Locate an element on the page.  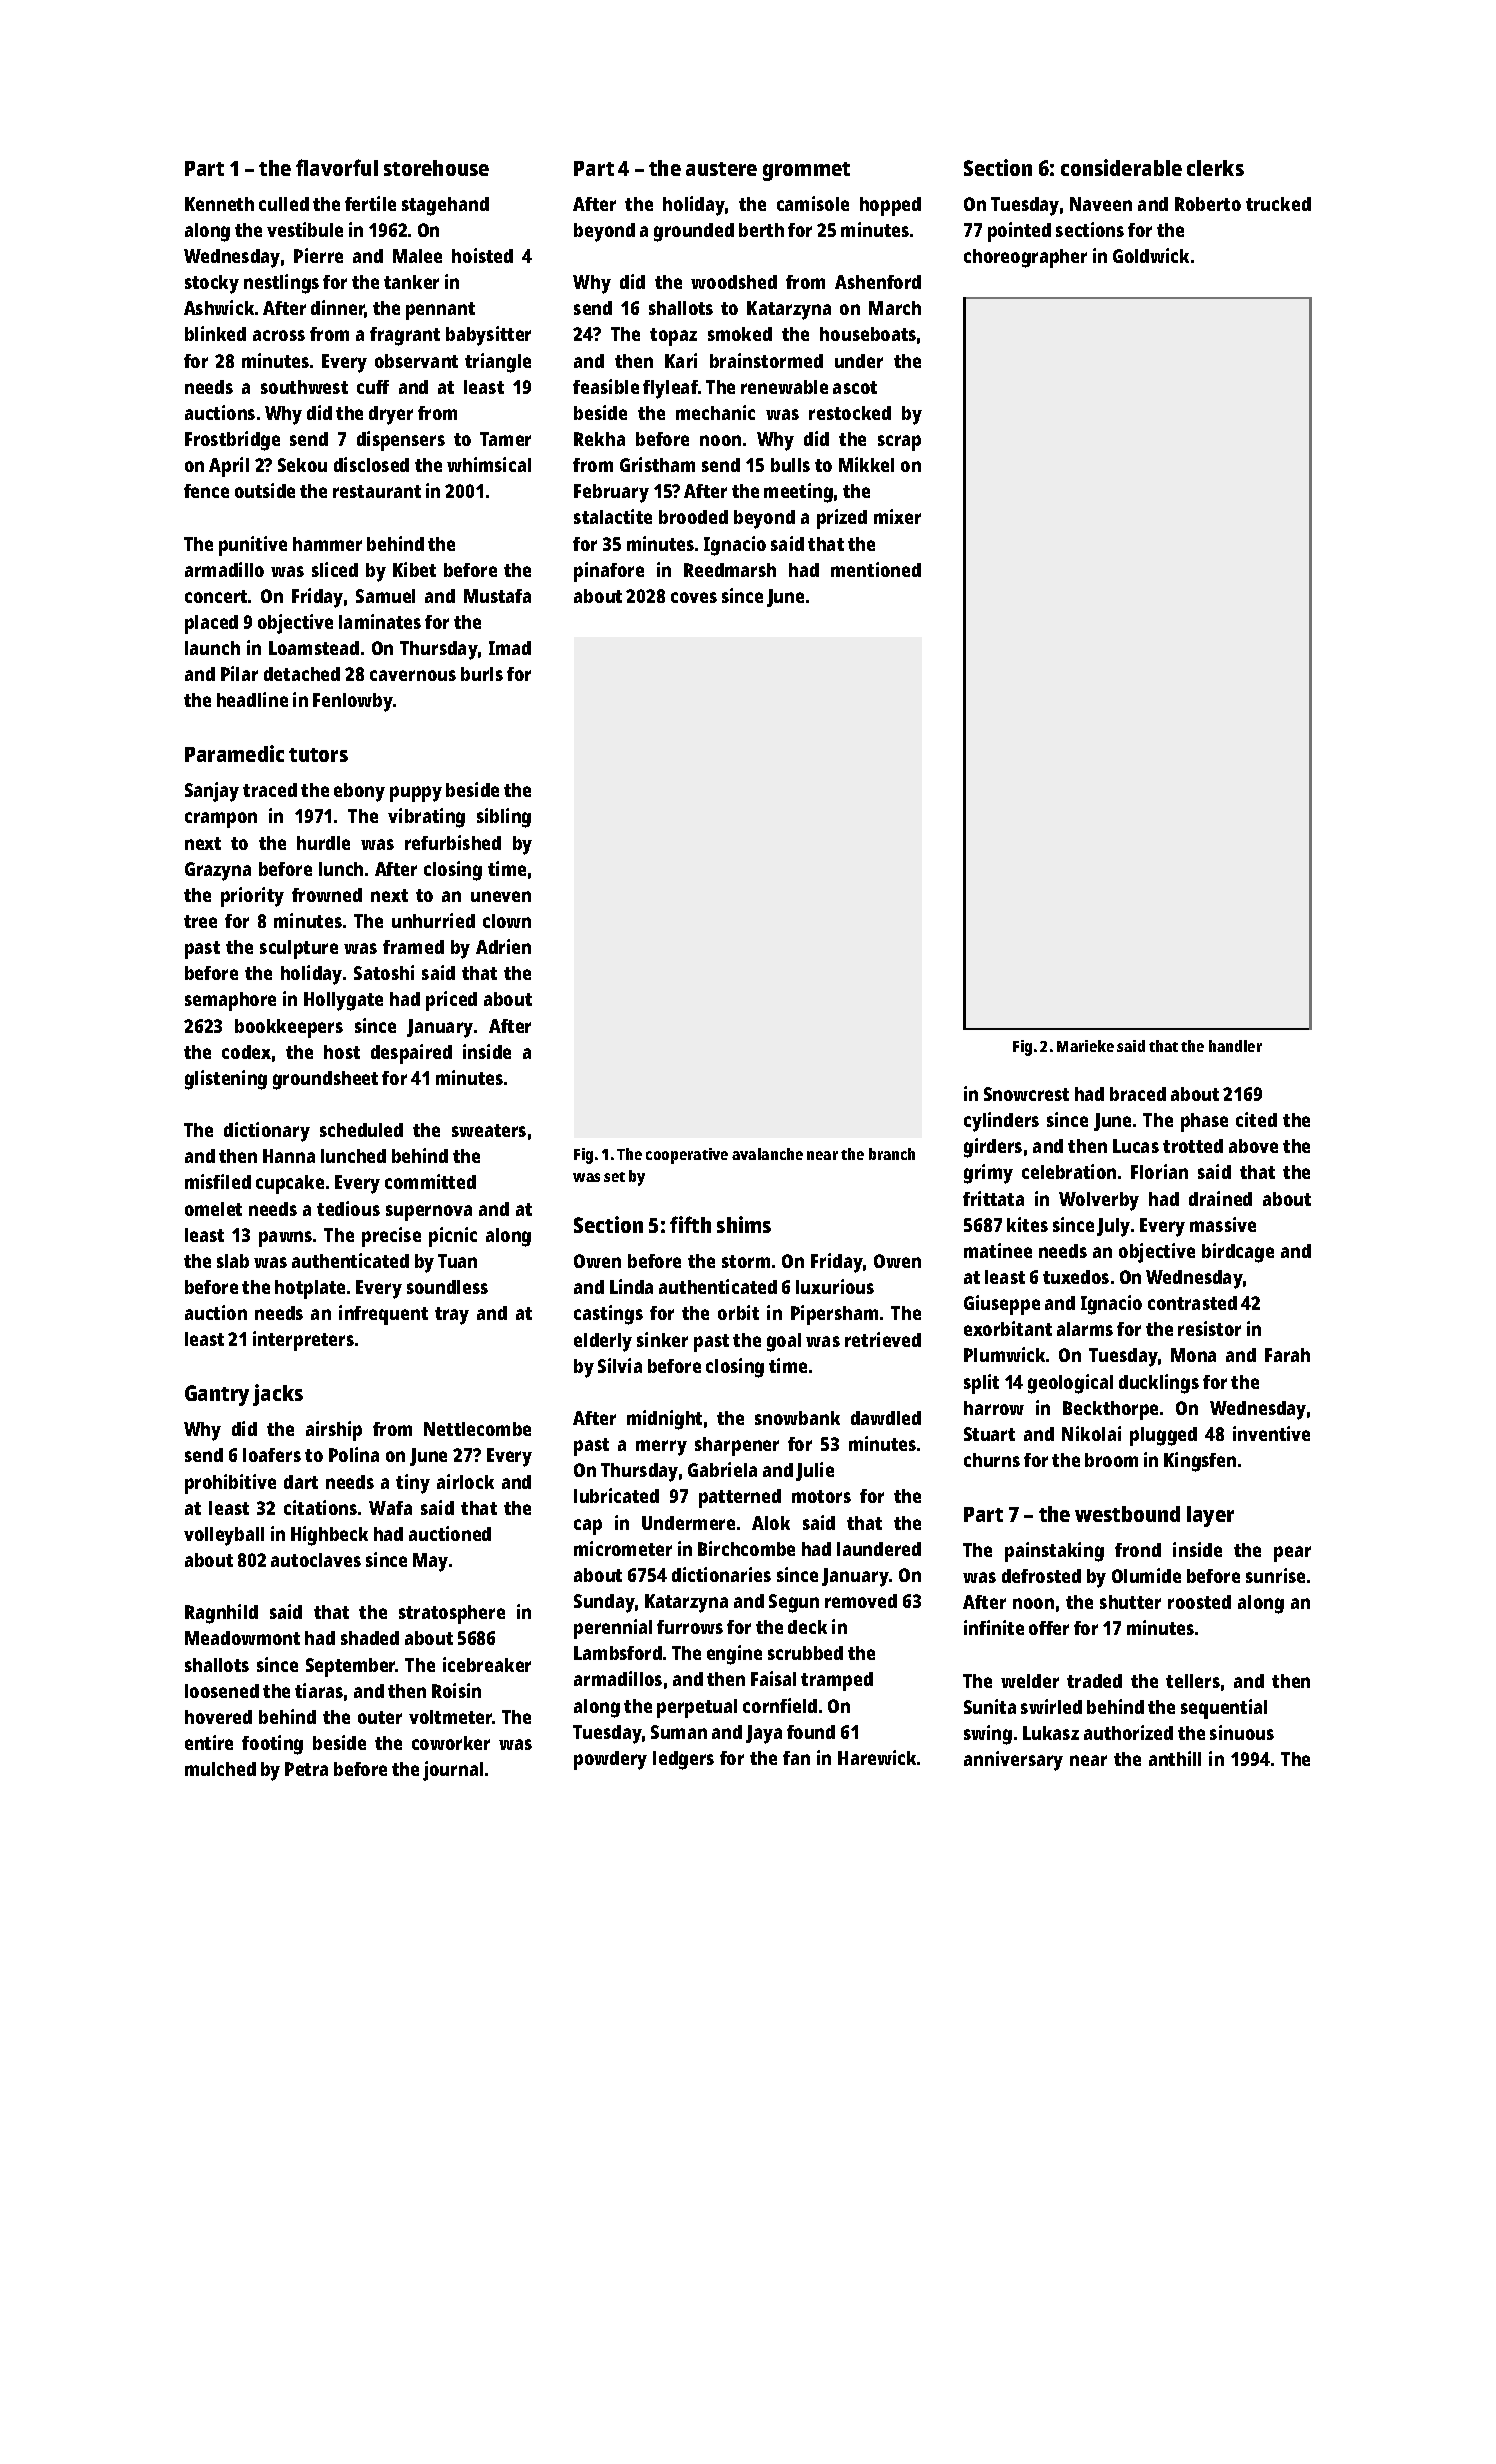
Birchcombe is located at coordinates (746, 1548).
